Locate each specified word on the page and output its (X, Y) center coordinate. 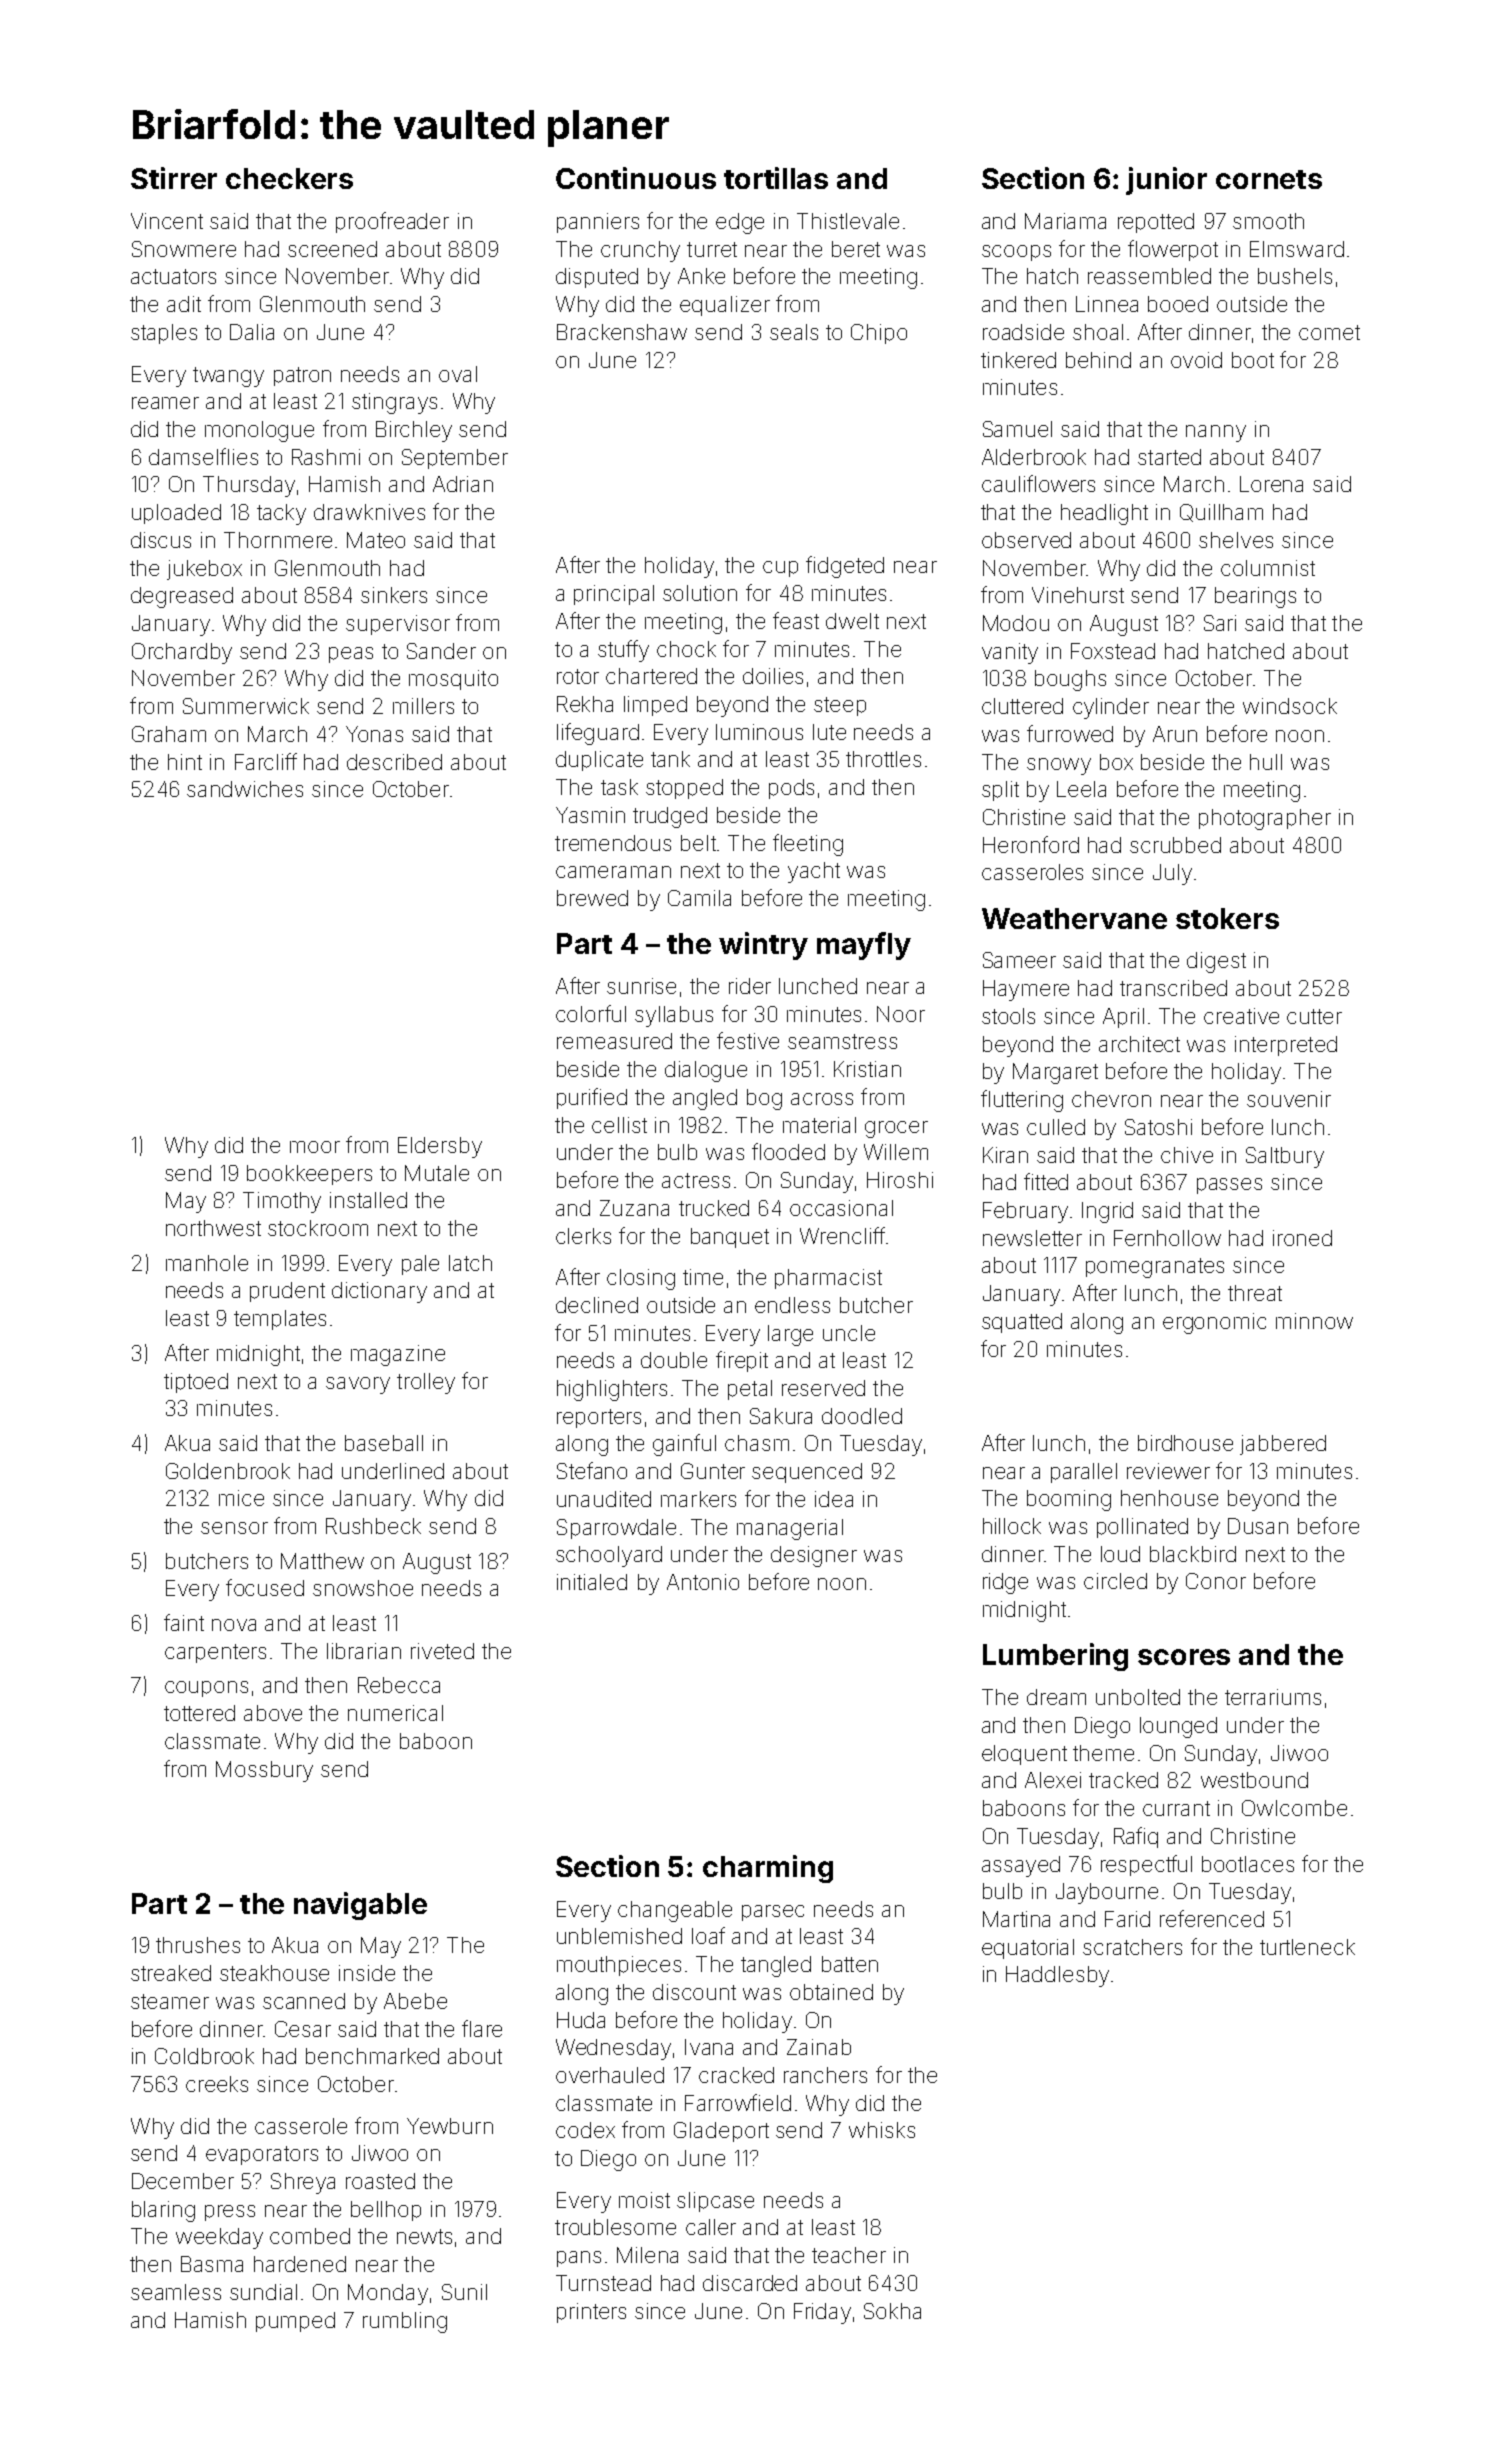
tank (670, 759)
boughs (1070, 680)
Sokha (892, 2311)
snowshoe (363, 1588)
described (394, 762)
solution (700, 593)
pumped (295, 2322)
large (790, 1335)
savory (358, 1385)
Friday (822, 2313)
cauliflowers (1038, 483)
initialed (592, 1582)
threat (1255, 1293)
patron (302, 376)
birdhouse (1185, 1443)
